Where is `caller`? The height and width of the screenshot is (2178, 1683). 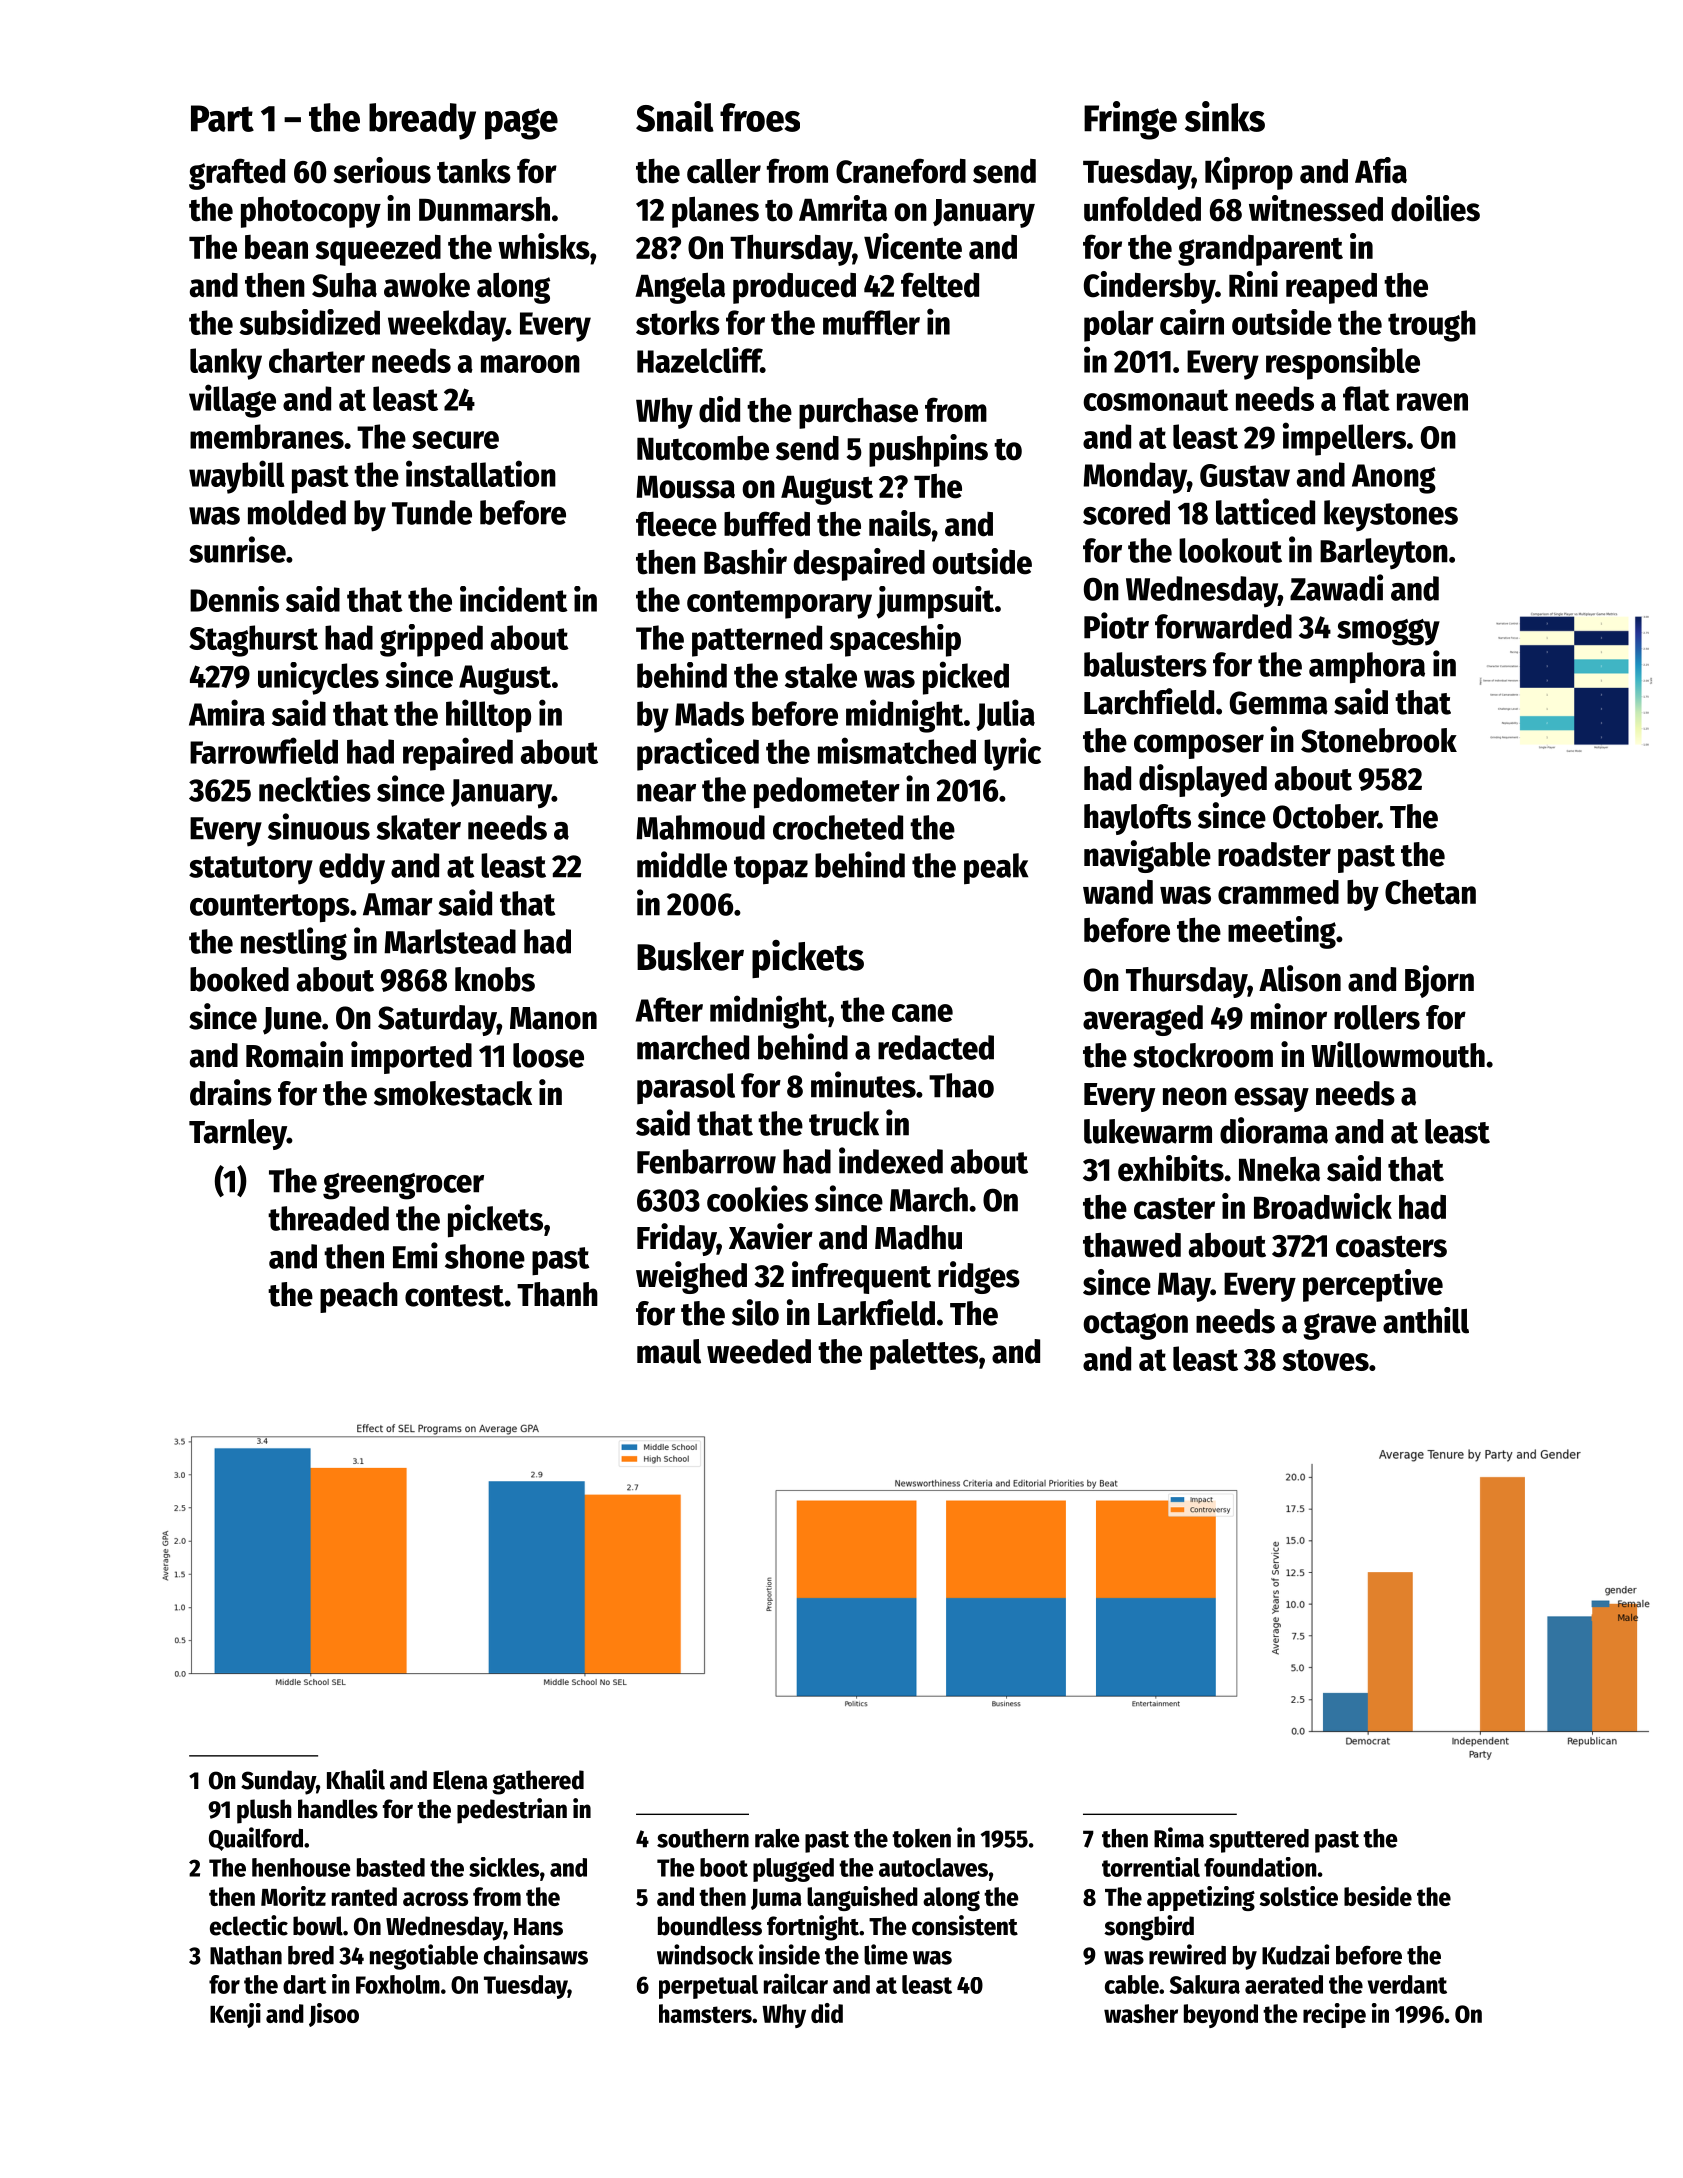
caller is located at coordinates (724, 171).
